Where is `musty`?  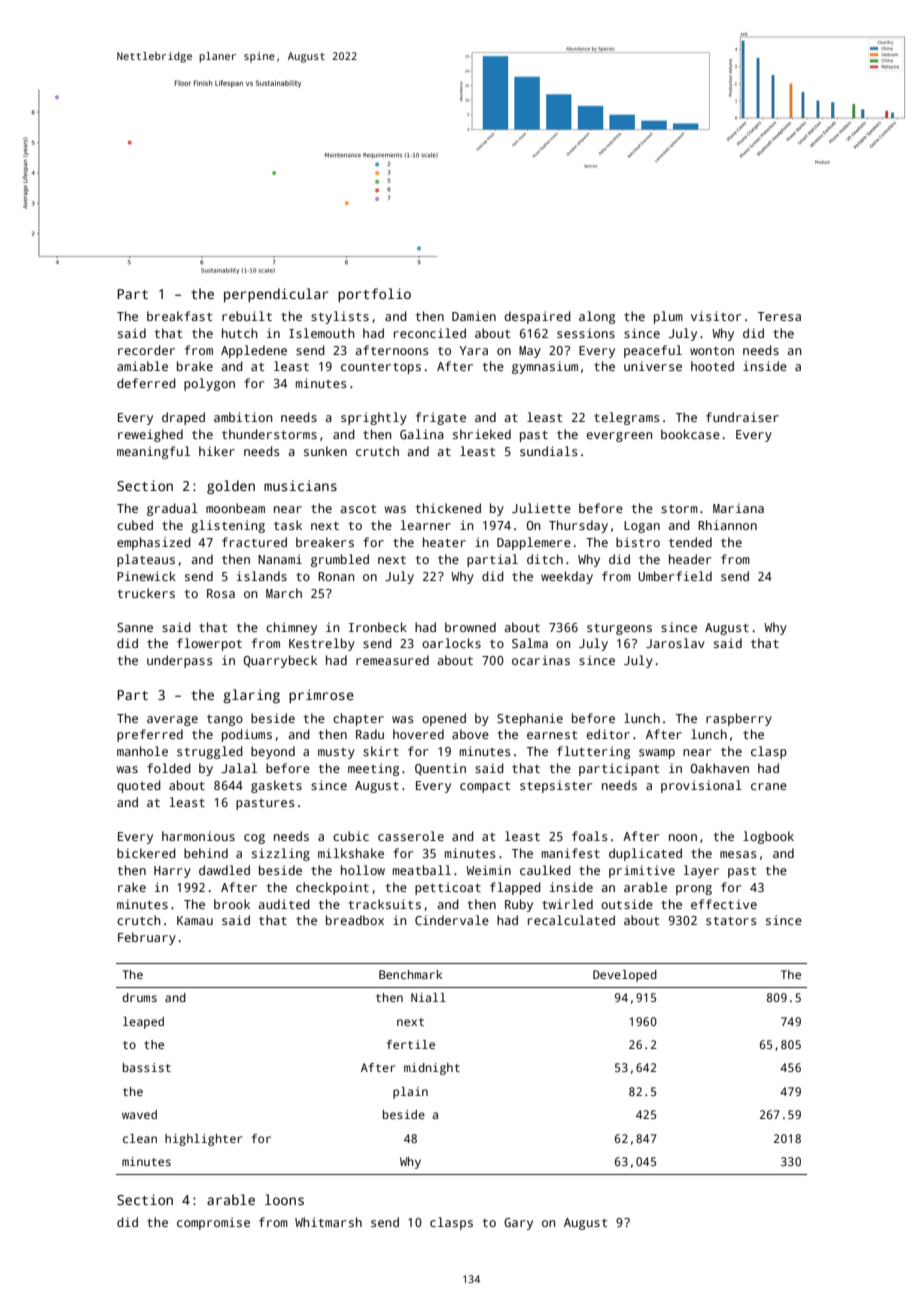 musty is located at coordinates (336, 753).
